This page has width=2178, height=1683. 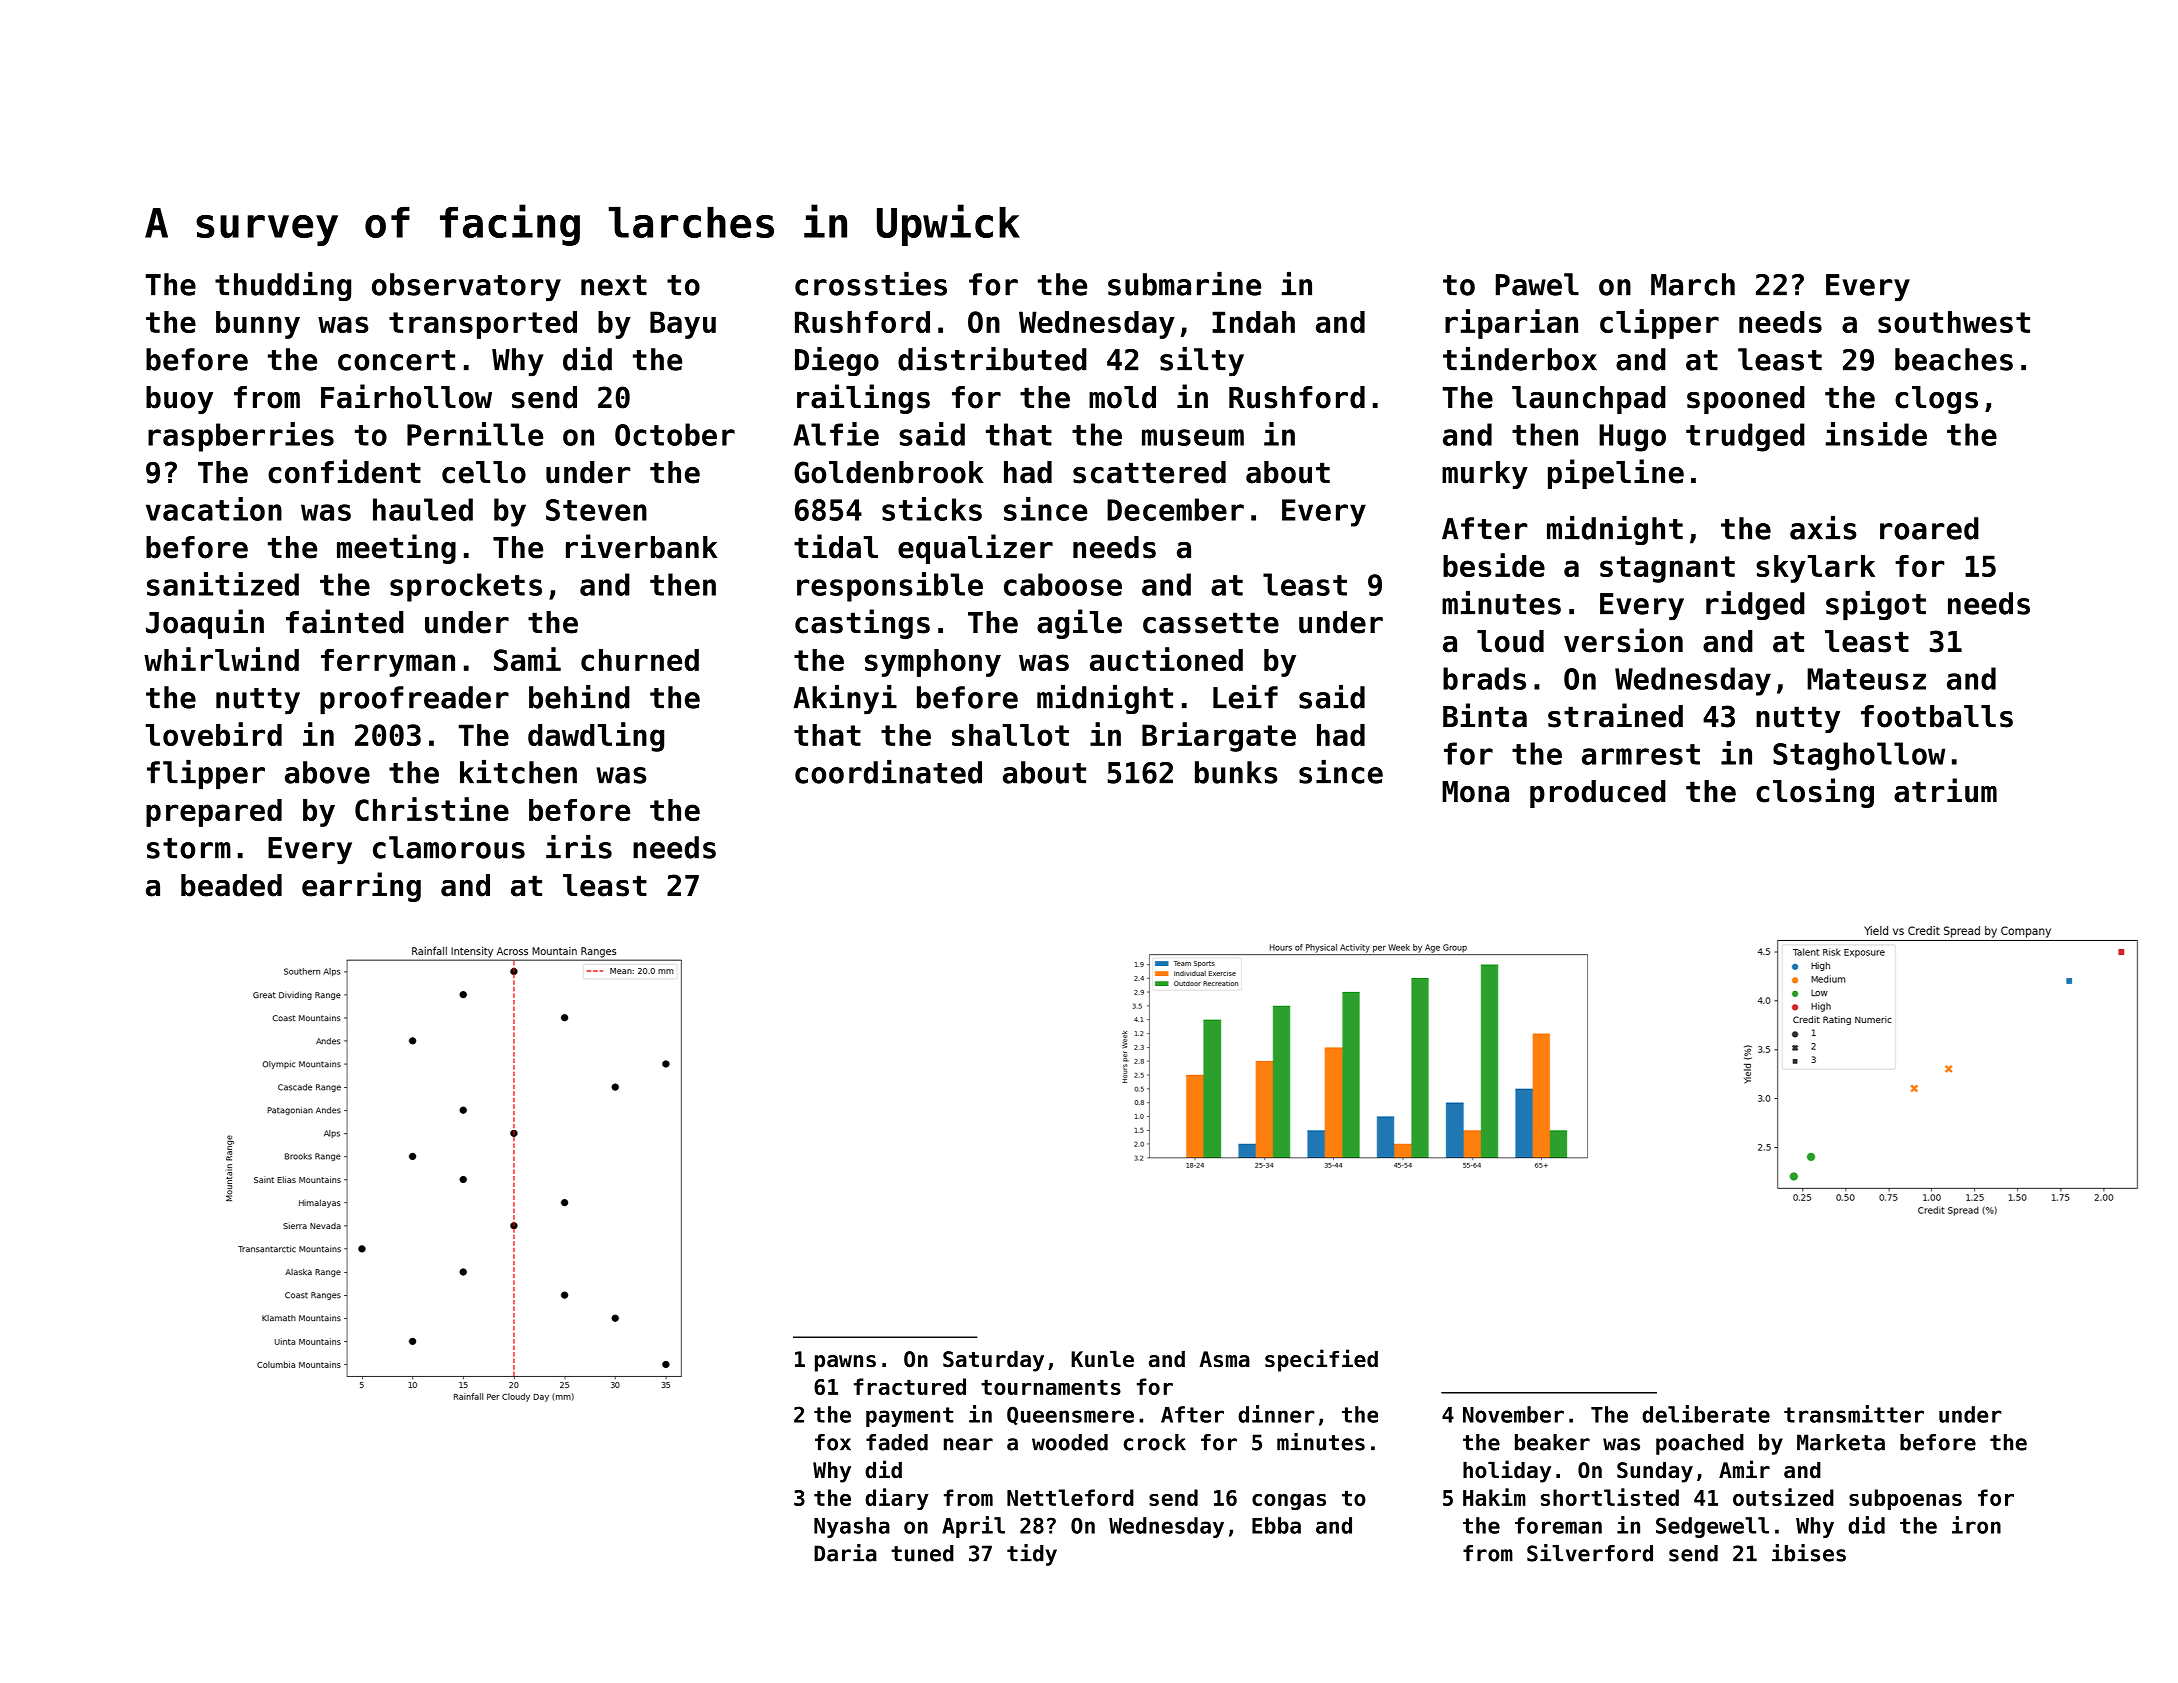 I want to click on Christine, so click(x=432, y=809).
